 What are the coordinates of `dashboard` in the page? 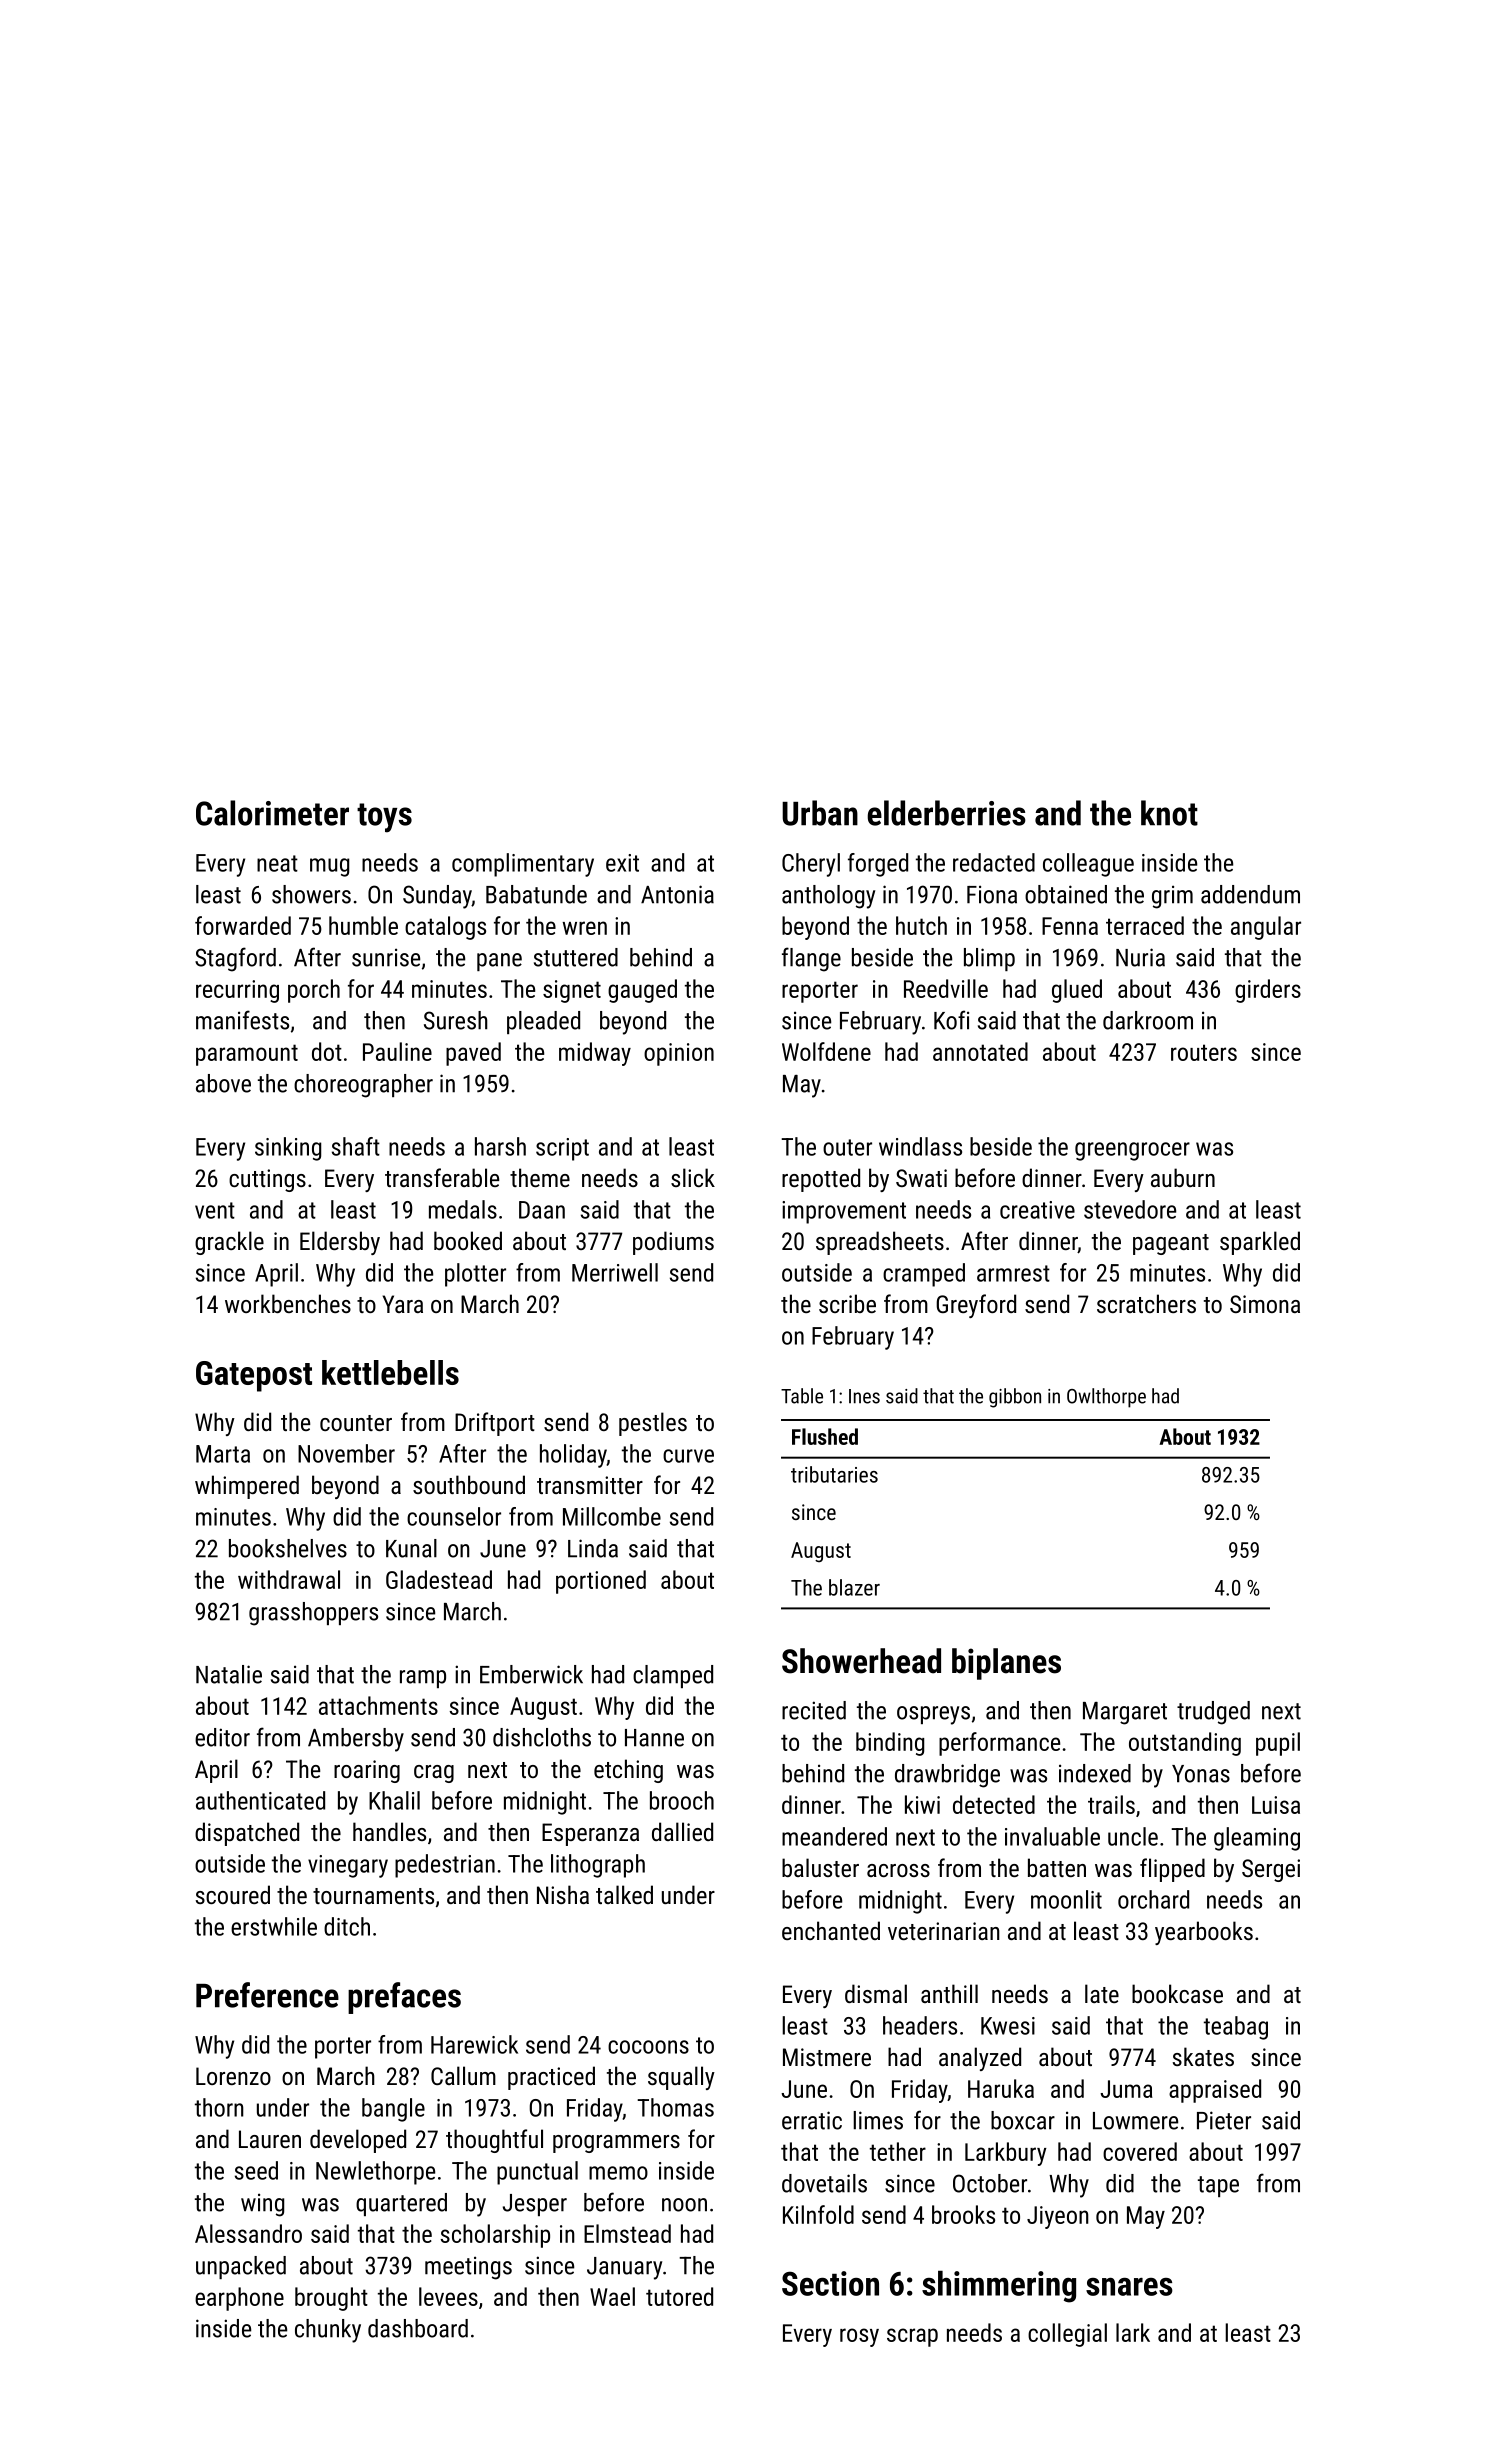 It's located at (418, 2328).
